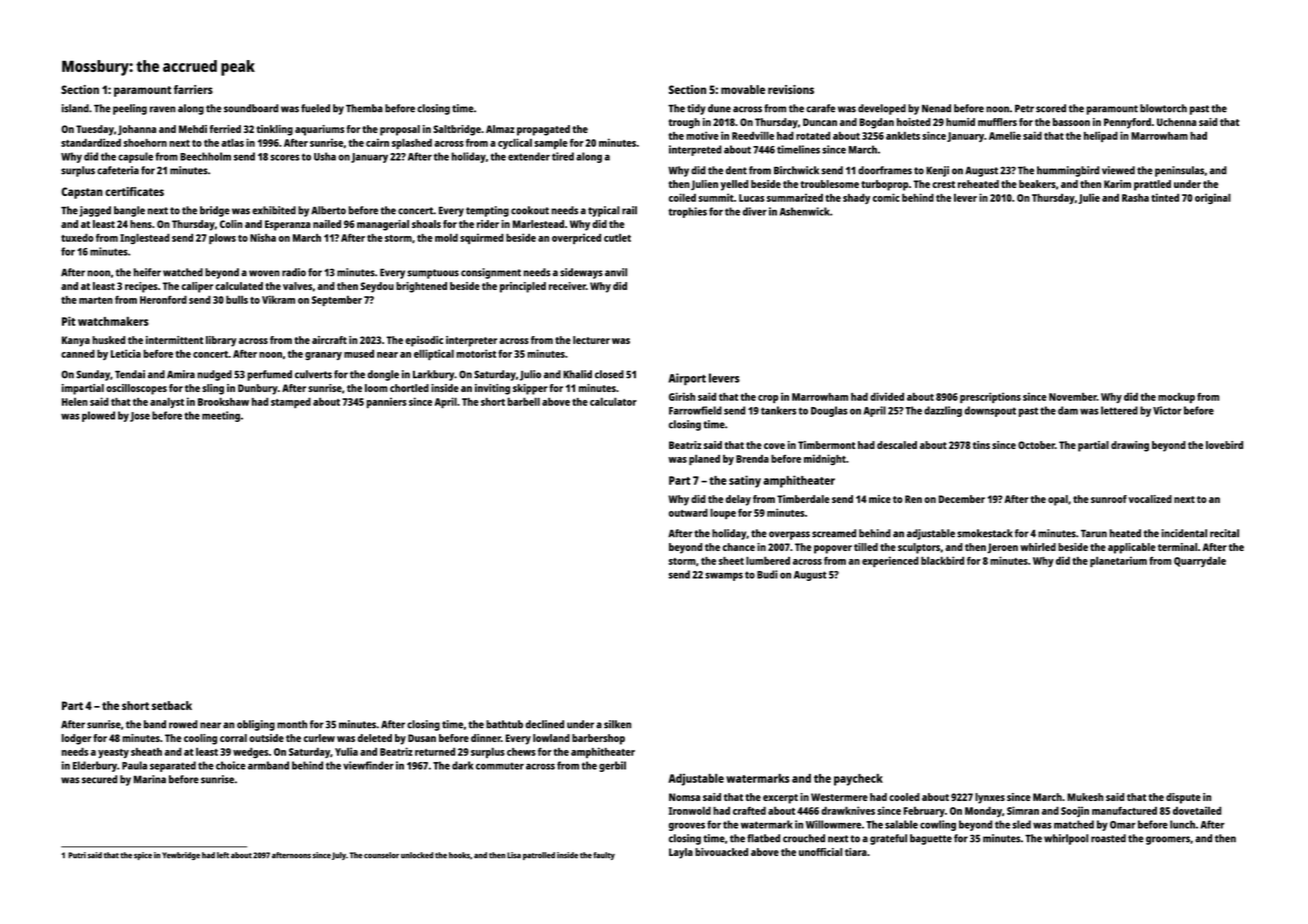 This page has height=924, width=1308. Describe the element at coordinates (193, 89) in the page. I see `farriers` at that location.
